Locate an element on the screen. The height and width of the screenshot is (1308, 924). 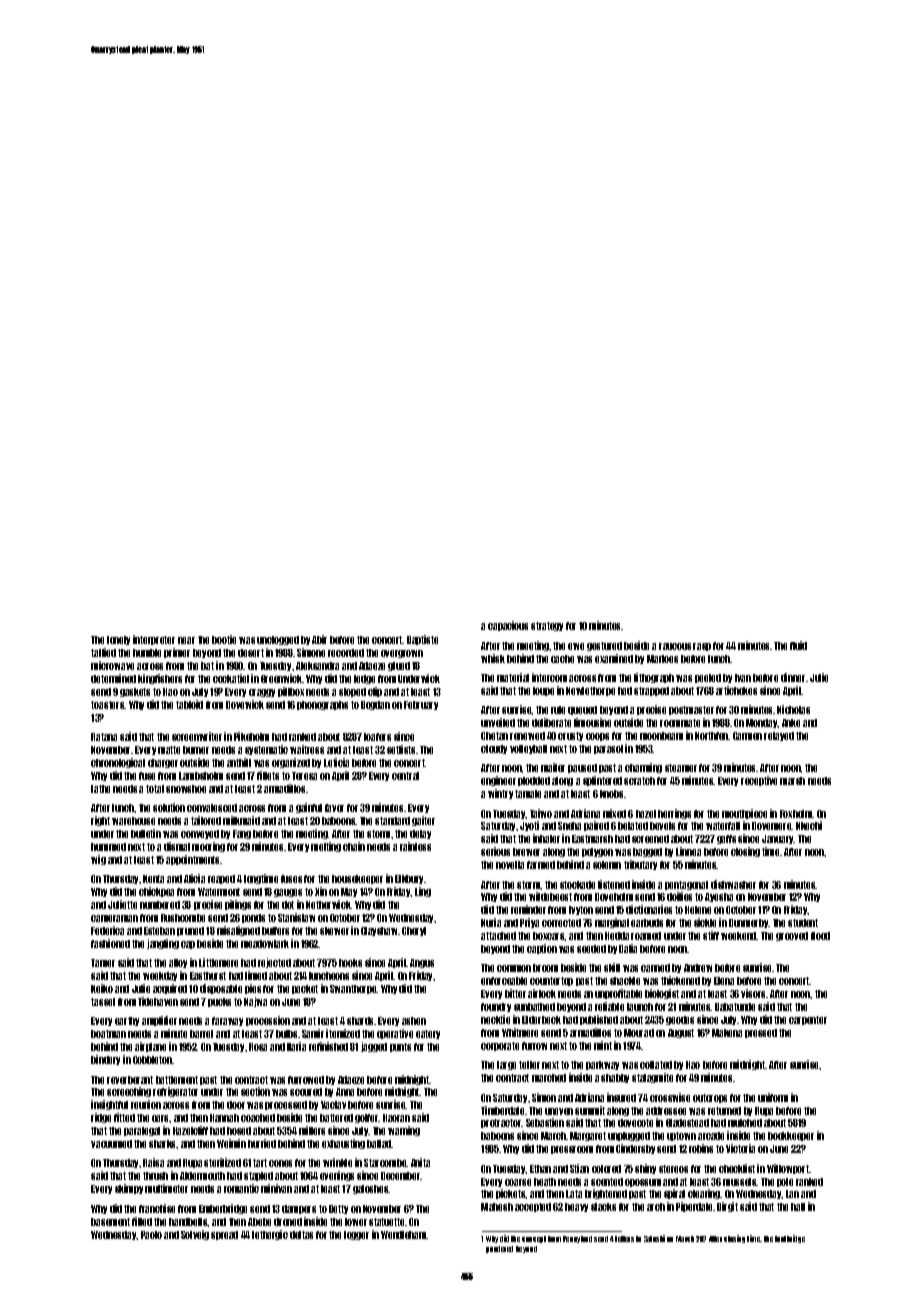
Paolo is located at coordinates (151, 1235).
